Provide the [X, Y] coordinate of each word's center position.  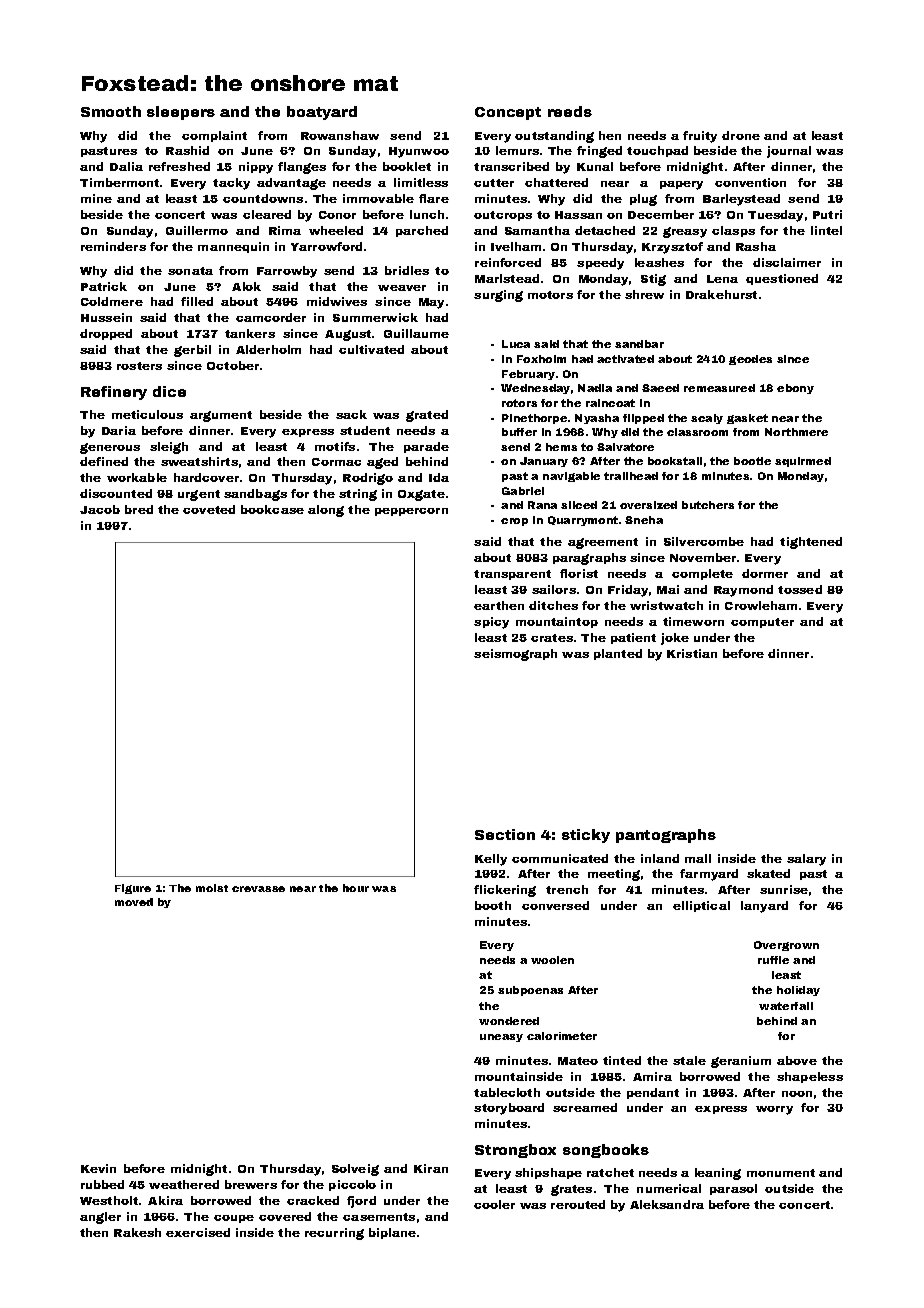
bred [139, 509]
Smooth [111, 111]
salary [806, 860]
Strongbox [515, 1151]
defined [104, 461]
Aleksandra [667, 1204]
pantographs [666, 836]
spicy [491, 623]
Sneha [644, 520]
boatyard [322, 113]
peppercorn [411, 512]
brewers [251, 1184]
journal [789, 152]
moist [212, 888]
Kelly [491, 860]
